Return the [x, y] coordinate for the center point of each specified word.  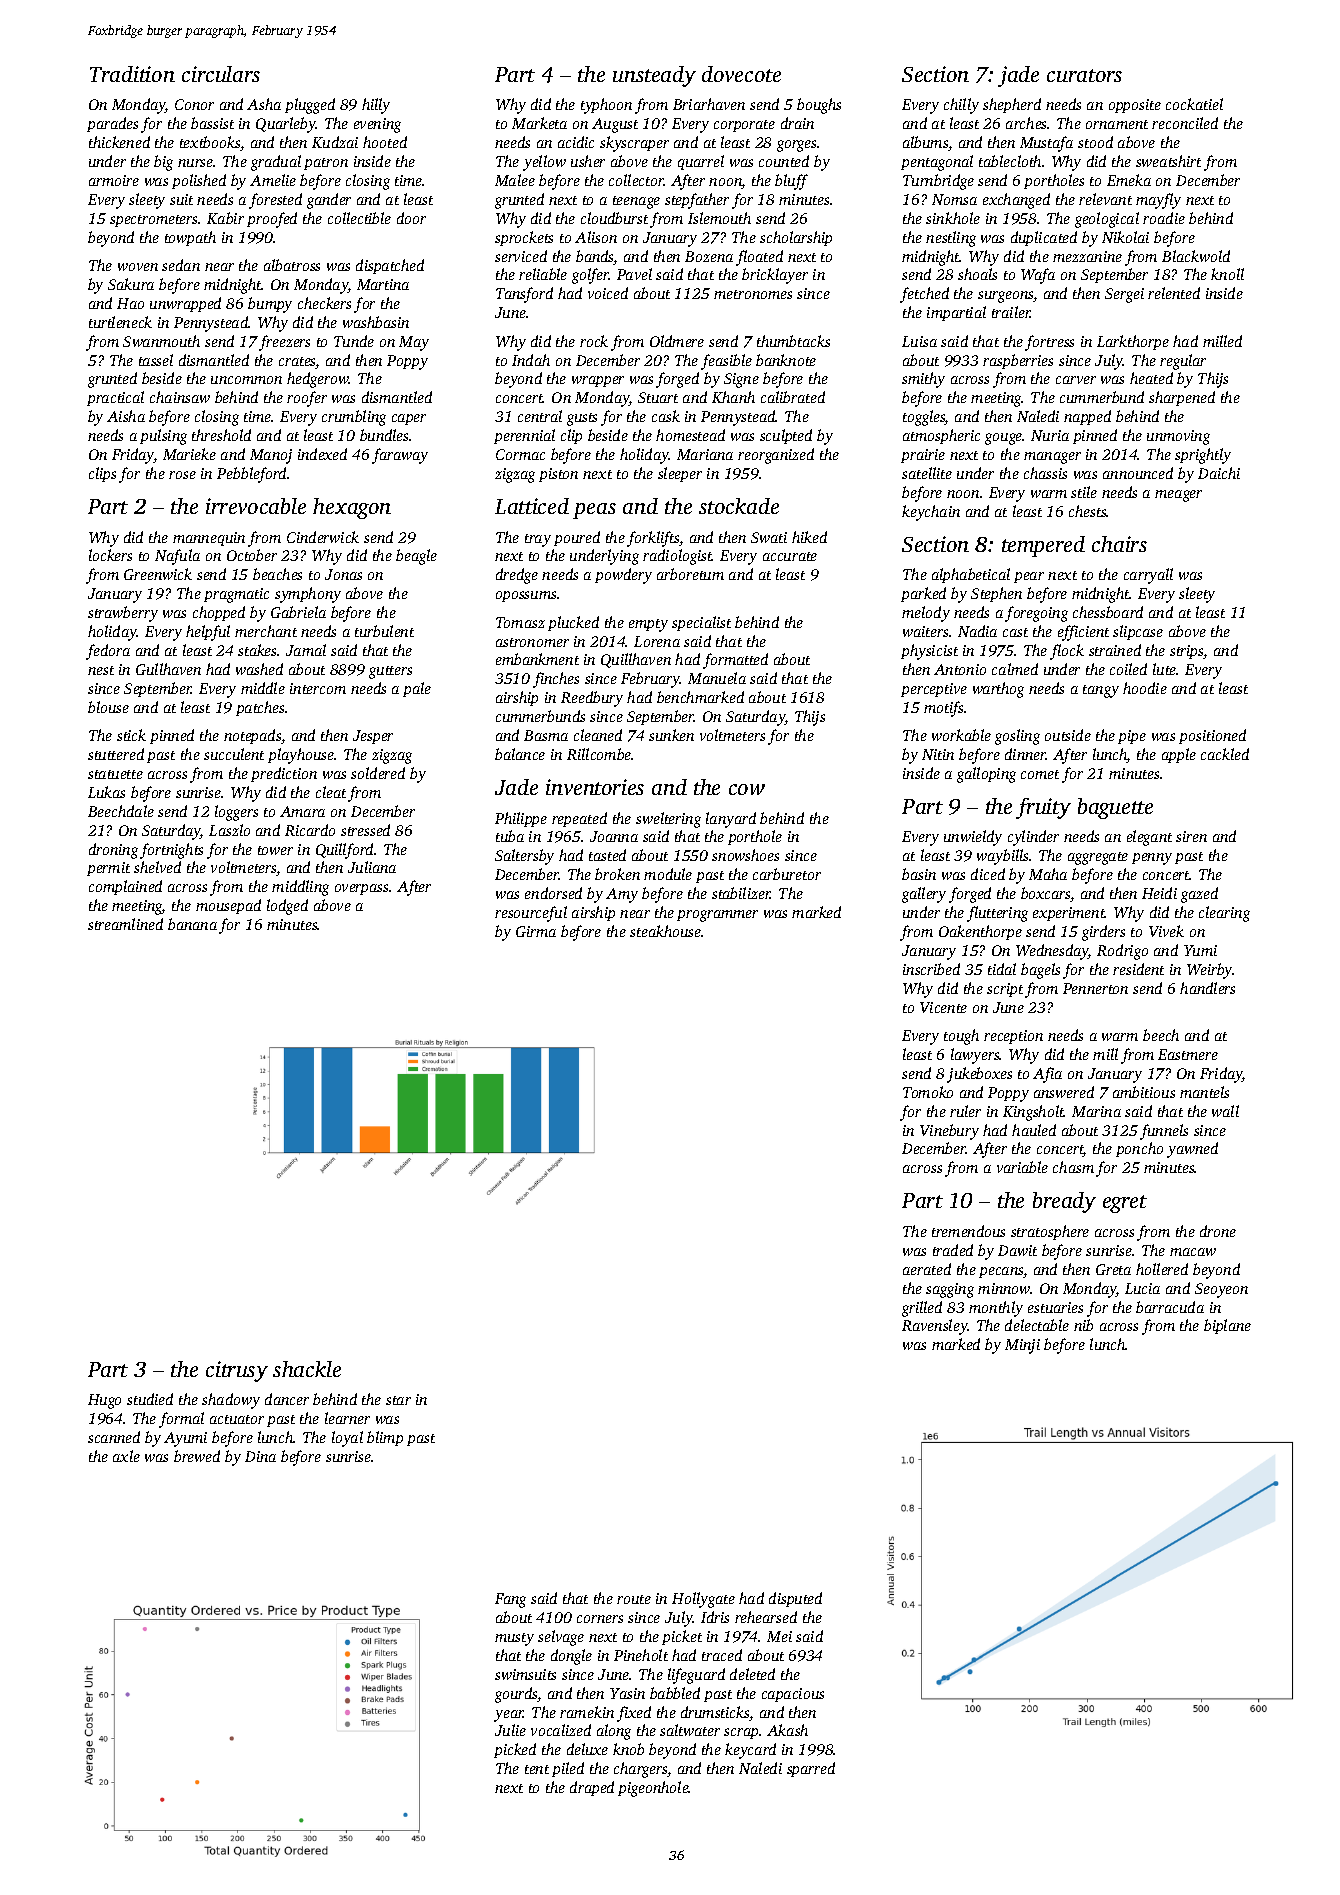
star [398, 1400]
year [509, 1716]
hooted [385, 142]
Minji [1022, 1346]
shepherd [1012, 105]
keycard [750, 1751]
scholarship [796, 238]
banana [192, 924]
